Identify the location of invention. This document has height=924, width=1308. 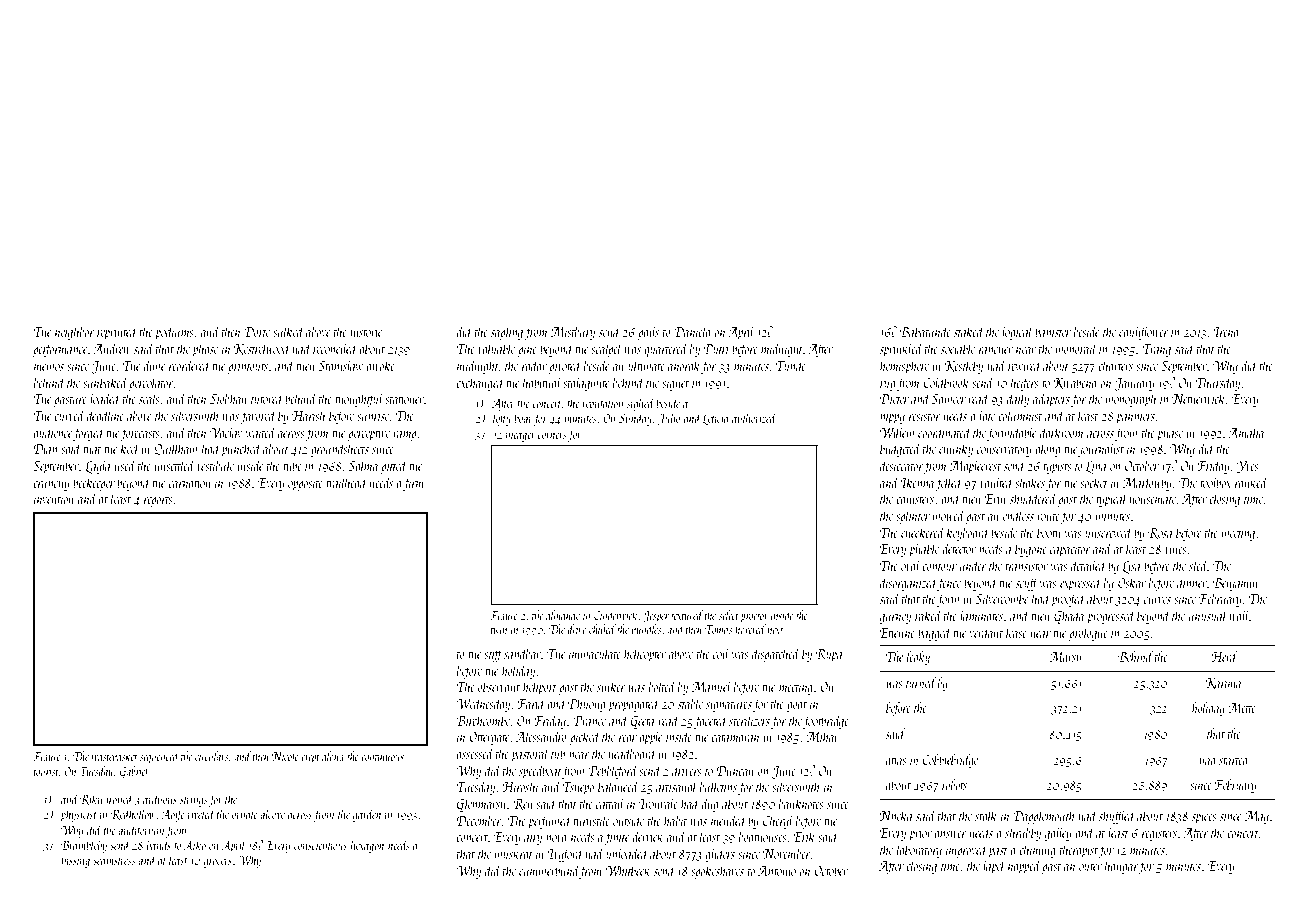
(54, 499).
